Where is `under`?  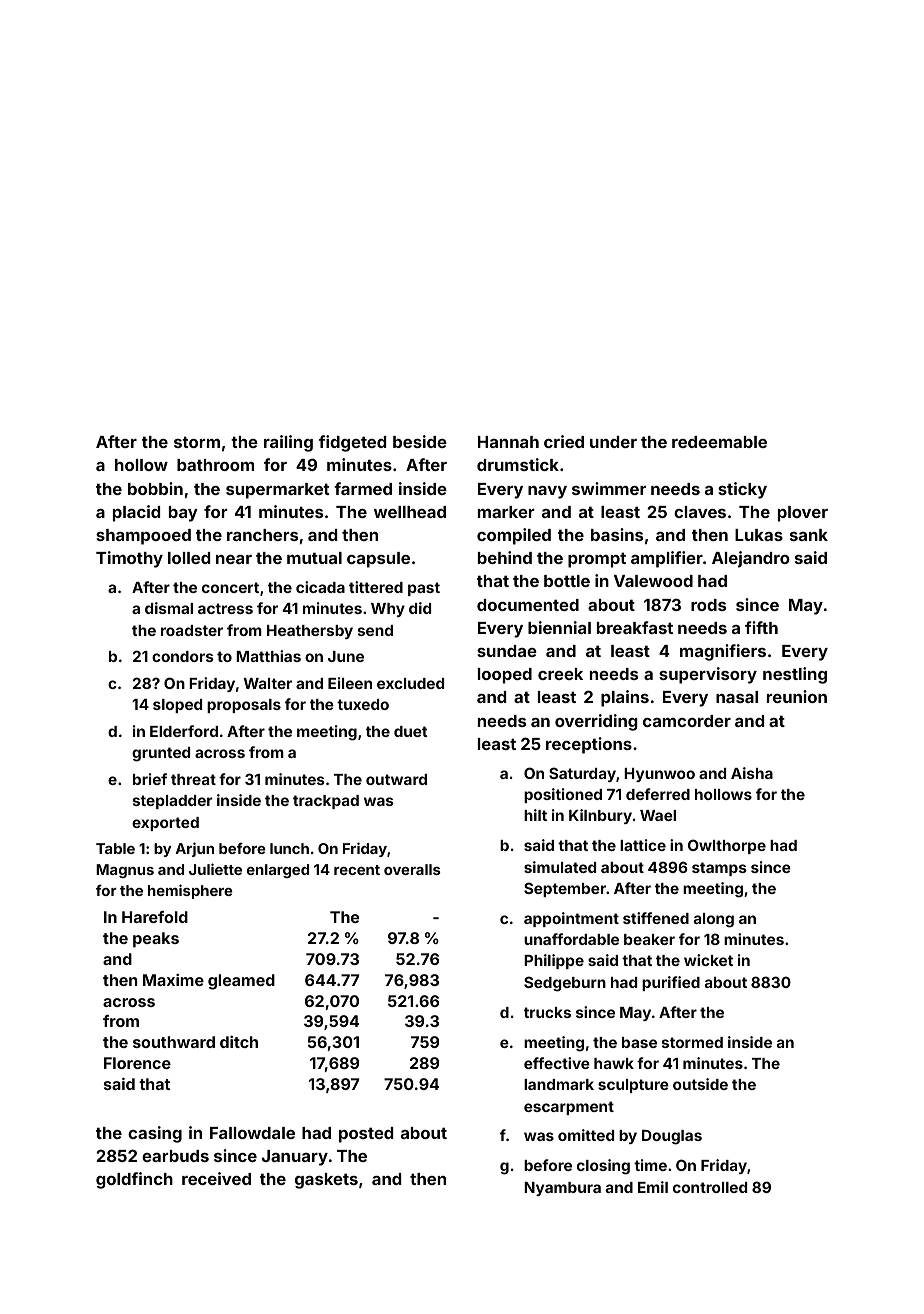
under is located at coordinates (613, 442).
